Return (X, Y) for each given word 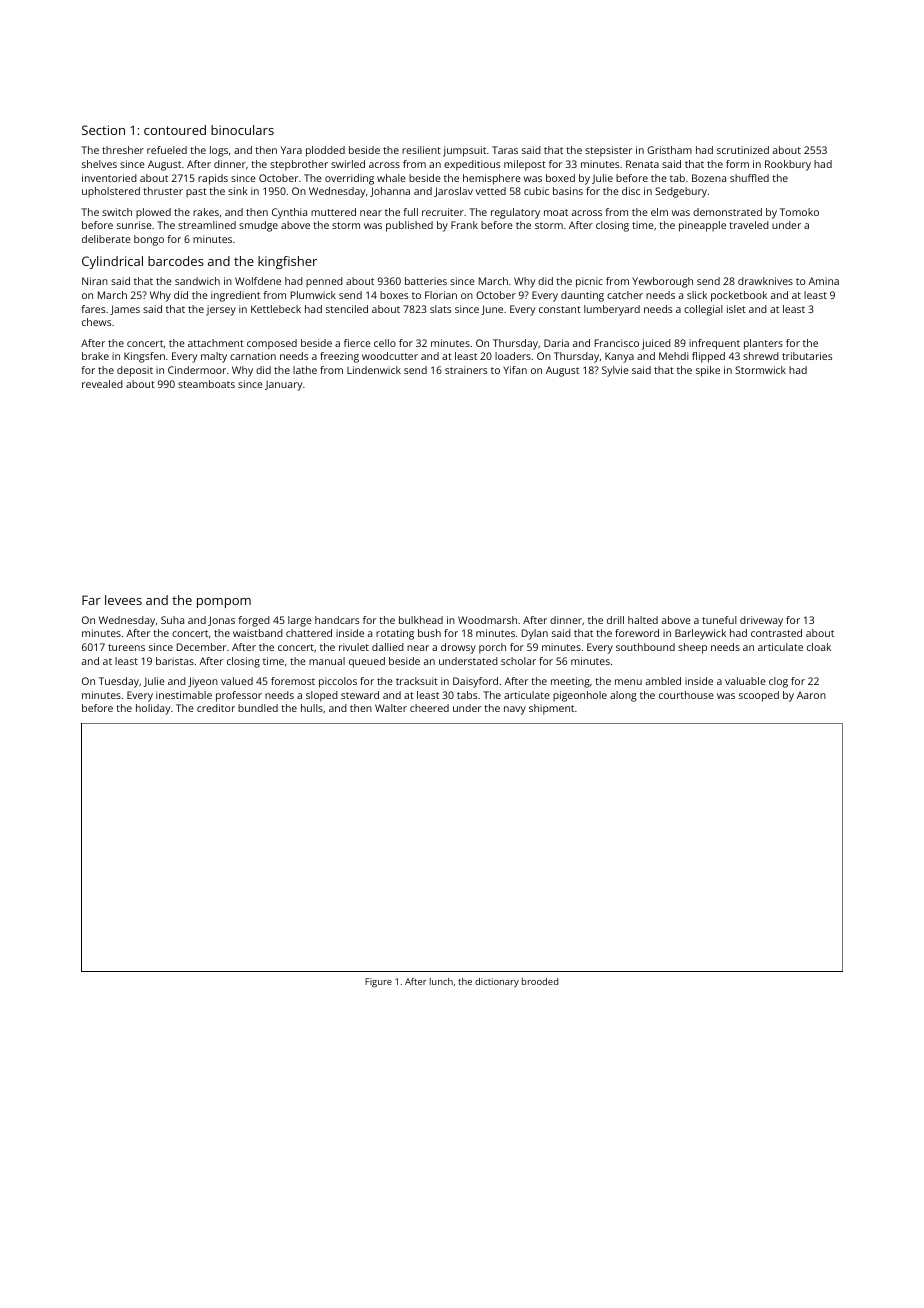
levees (123, 600)
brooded (540, 981)
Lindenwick (374, 370)
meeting (570, 682)
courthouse (686, 695)
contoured (175, 130)
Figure (378, 982)
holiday (153, 709)
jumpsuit (464, 151)
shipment (551, 709)
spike (708, 371)
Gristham (669, 150)
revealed (102, 384)
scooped (759, 696)
